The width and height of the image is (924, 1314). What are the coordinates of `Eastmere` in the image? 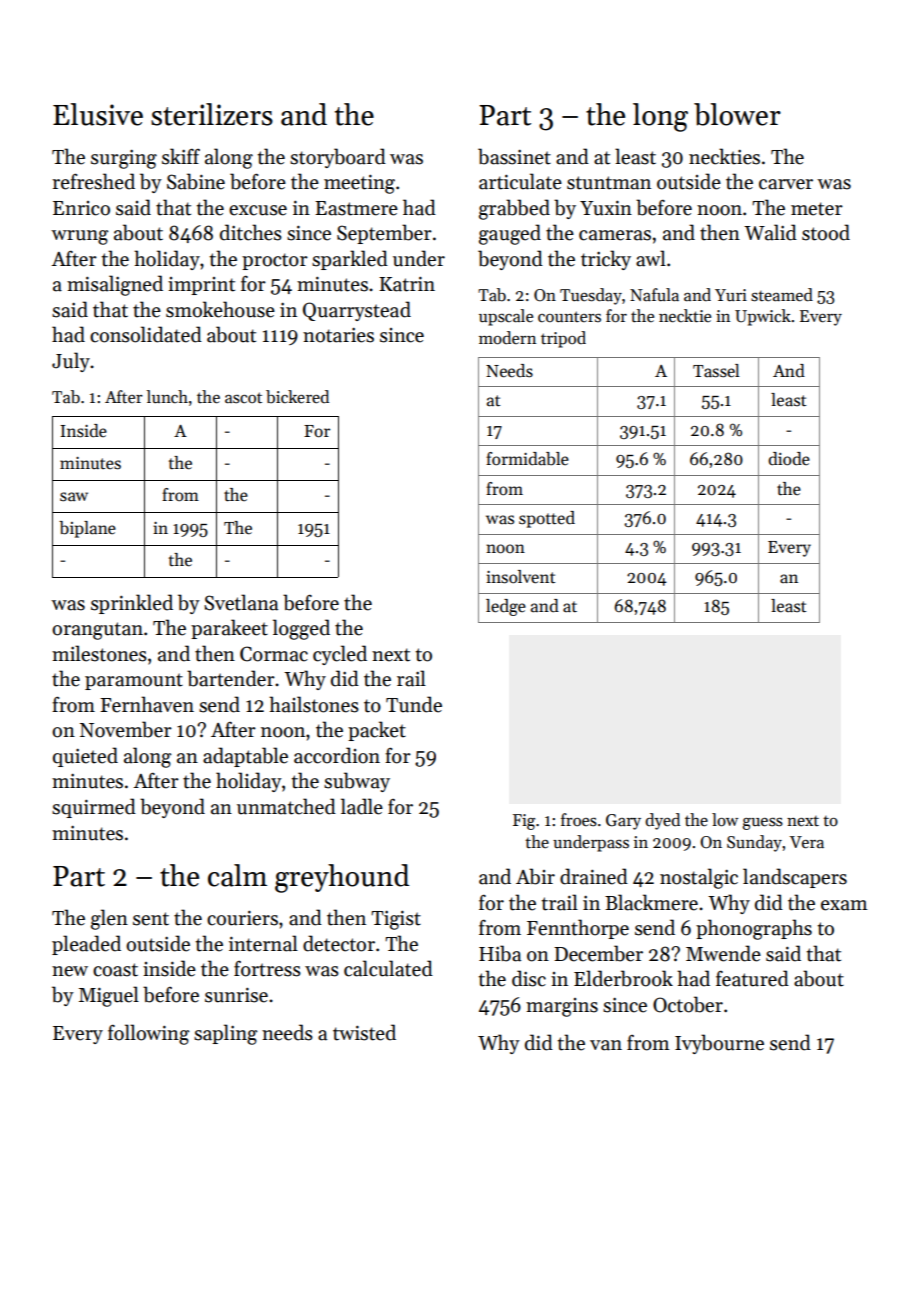 It's located at (356, 208).
